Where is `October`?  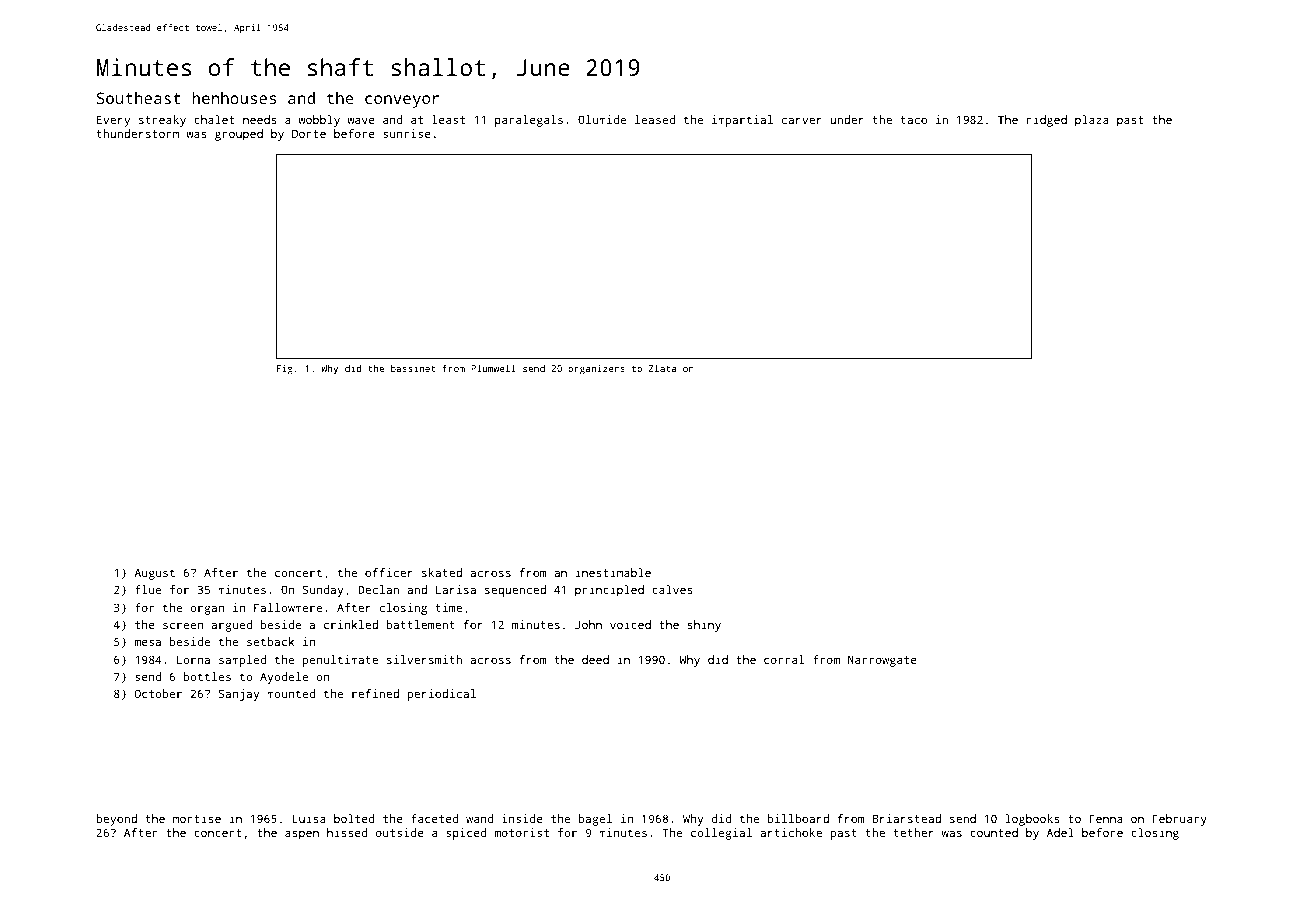
October is located at coordinates (158, 693).
